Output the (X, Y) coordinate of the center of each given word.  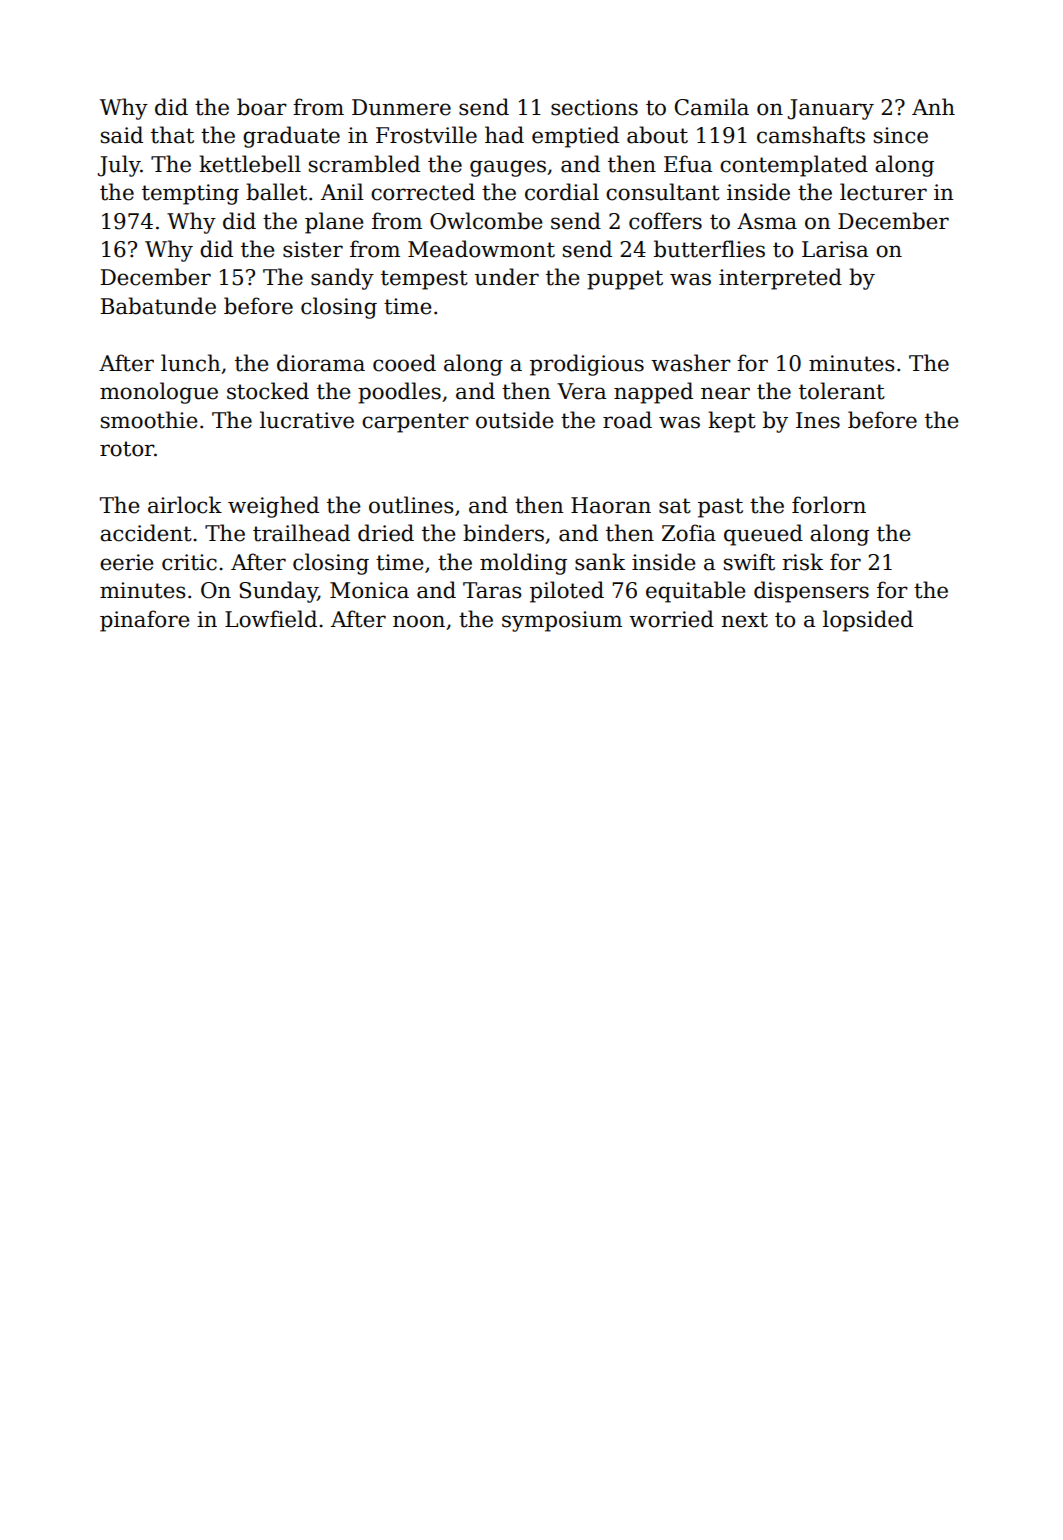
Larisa (835, 249)
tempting (190, 194)
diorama (321, 363)
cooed (404, 363)
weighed (273, 507)
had (504, 135)
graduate (291, 137)
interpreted (780, 279)
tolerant (842, 391)
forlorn (829, 505)
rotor (127, 449)
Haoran (611, 505)
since (901, 135)
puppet (625, 280)
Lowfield (271, 619)
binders (503, 533)
